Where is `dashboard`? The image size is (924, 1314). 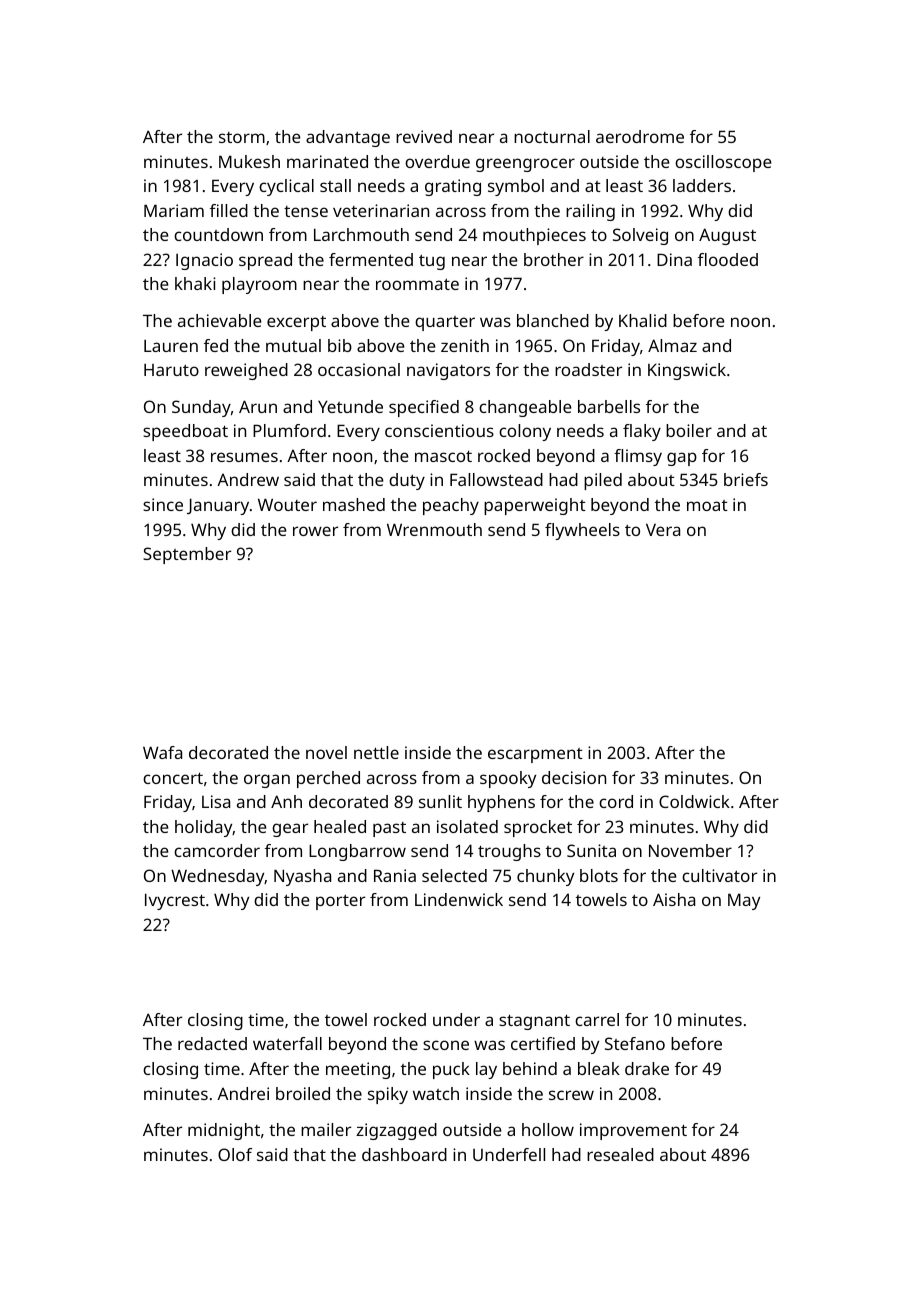 dashboard is located at coordinates (404, 1154).
